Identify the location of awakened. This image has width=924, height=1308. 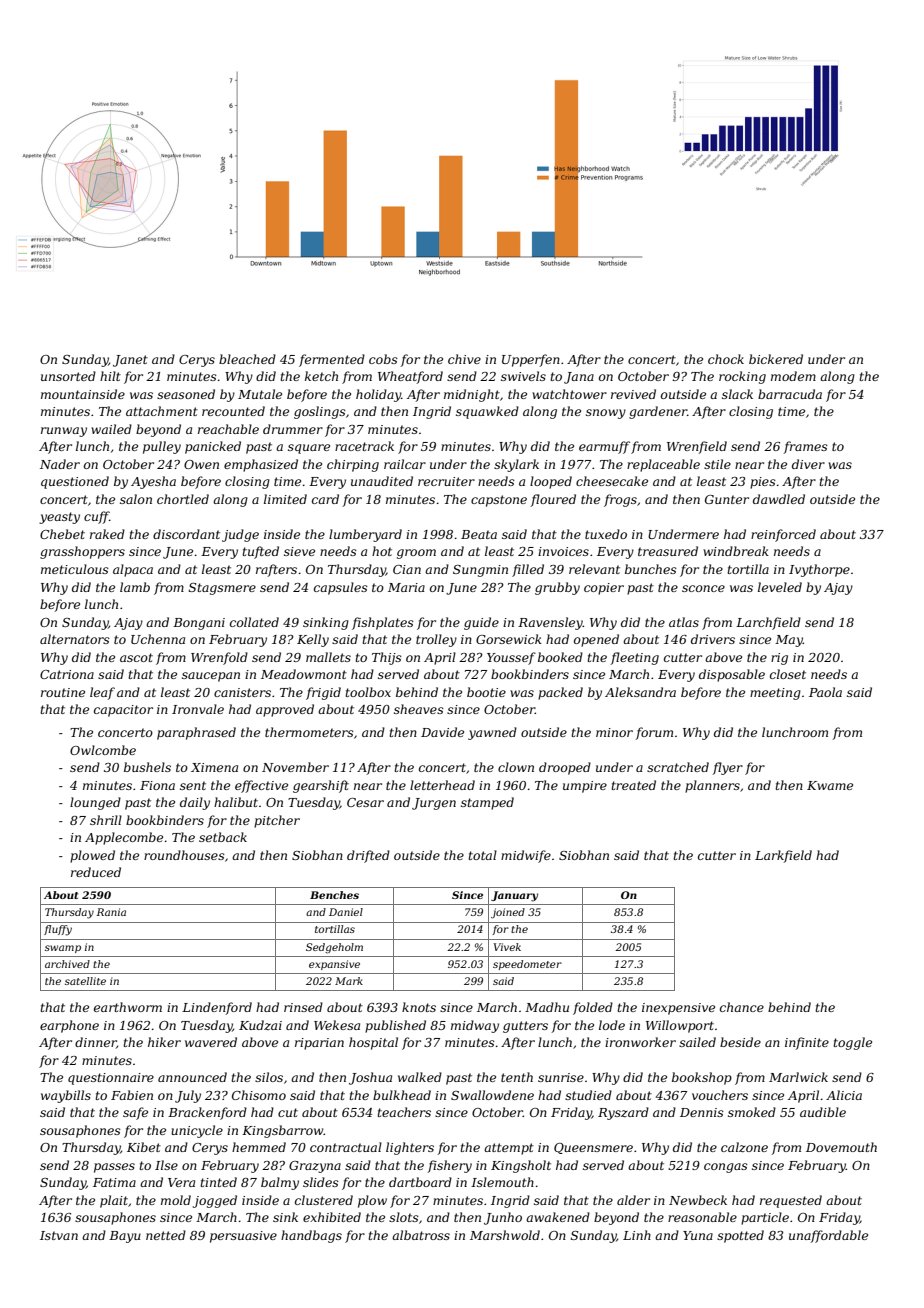
(558, 1217).
